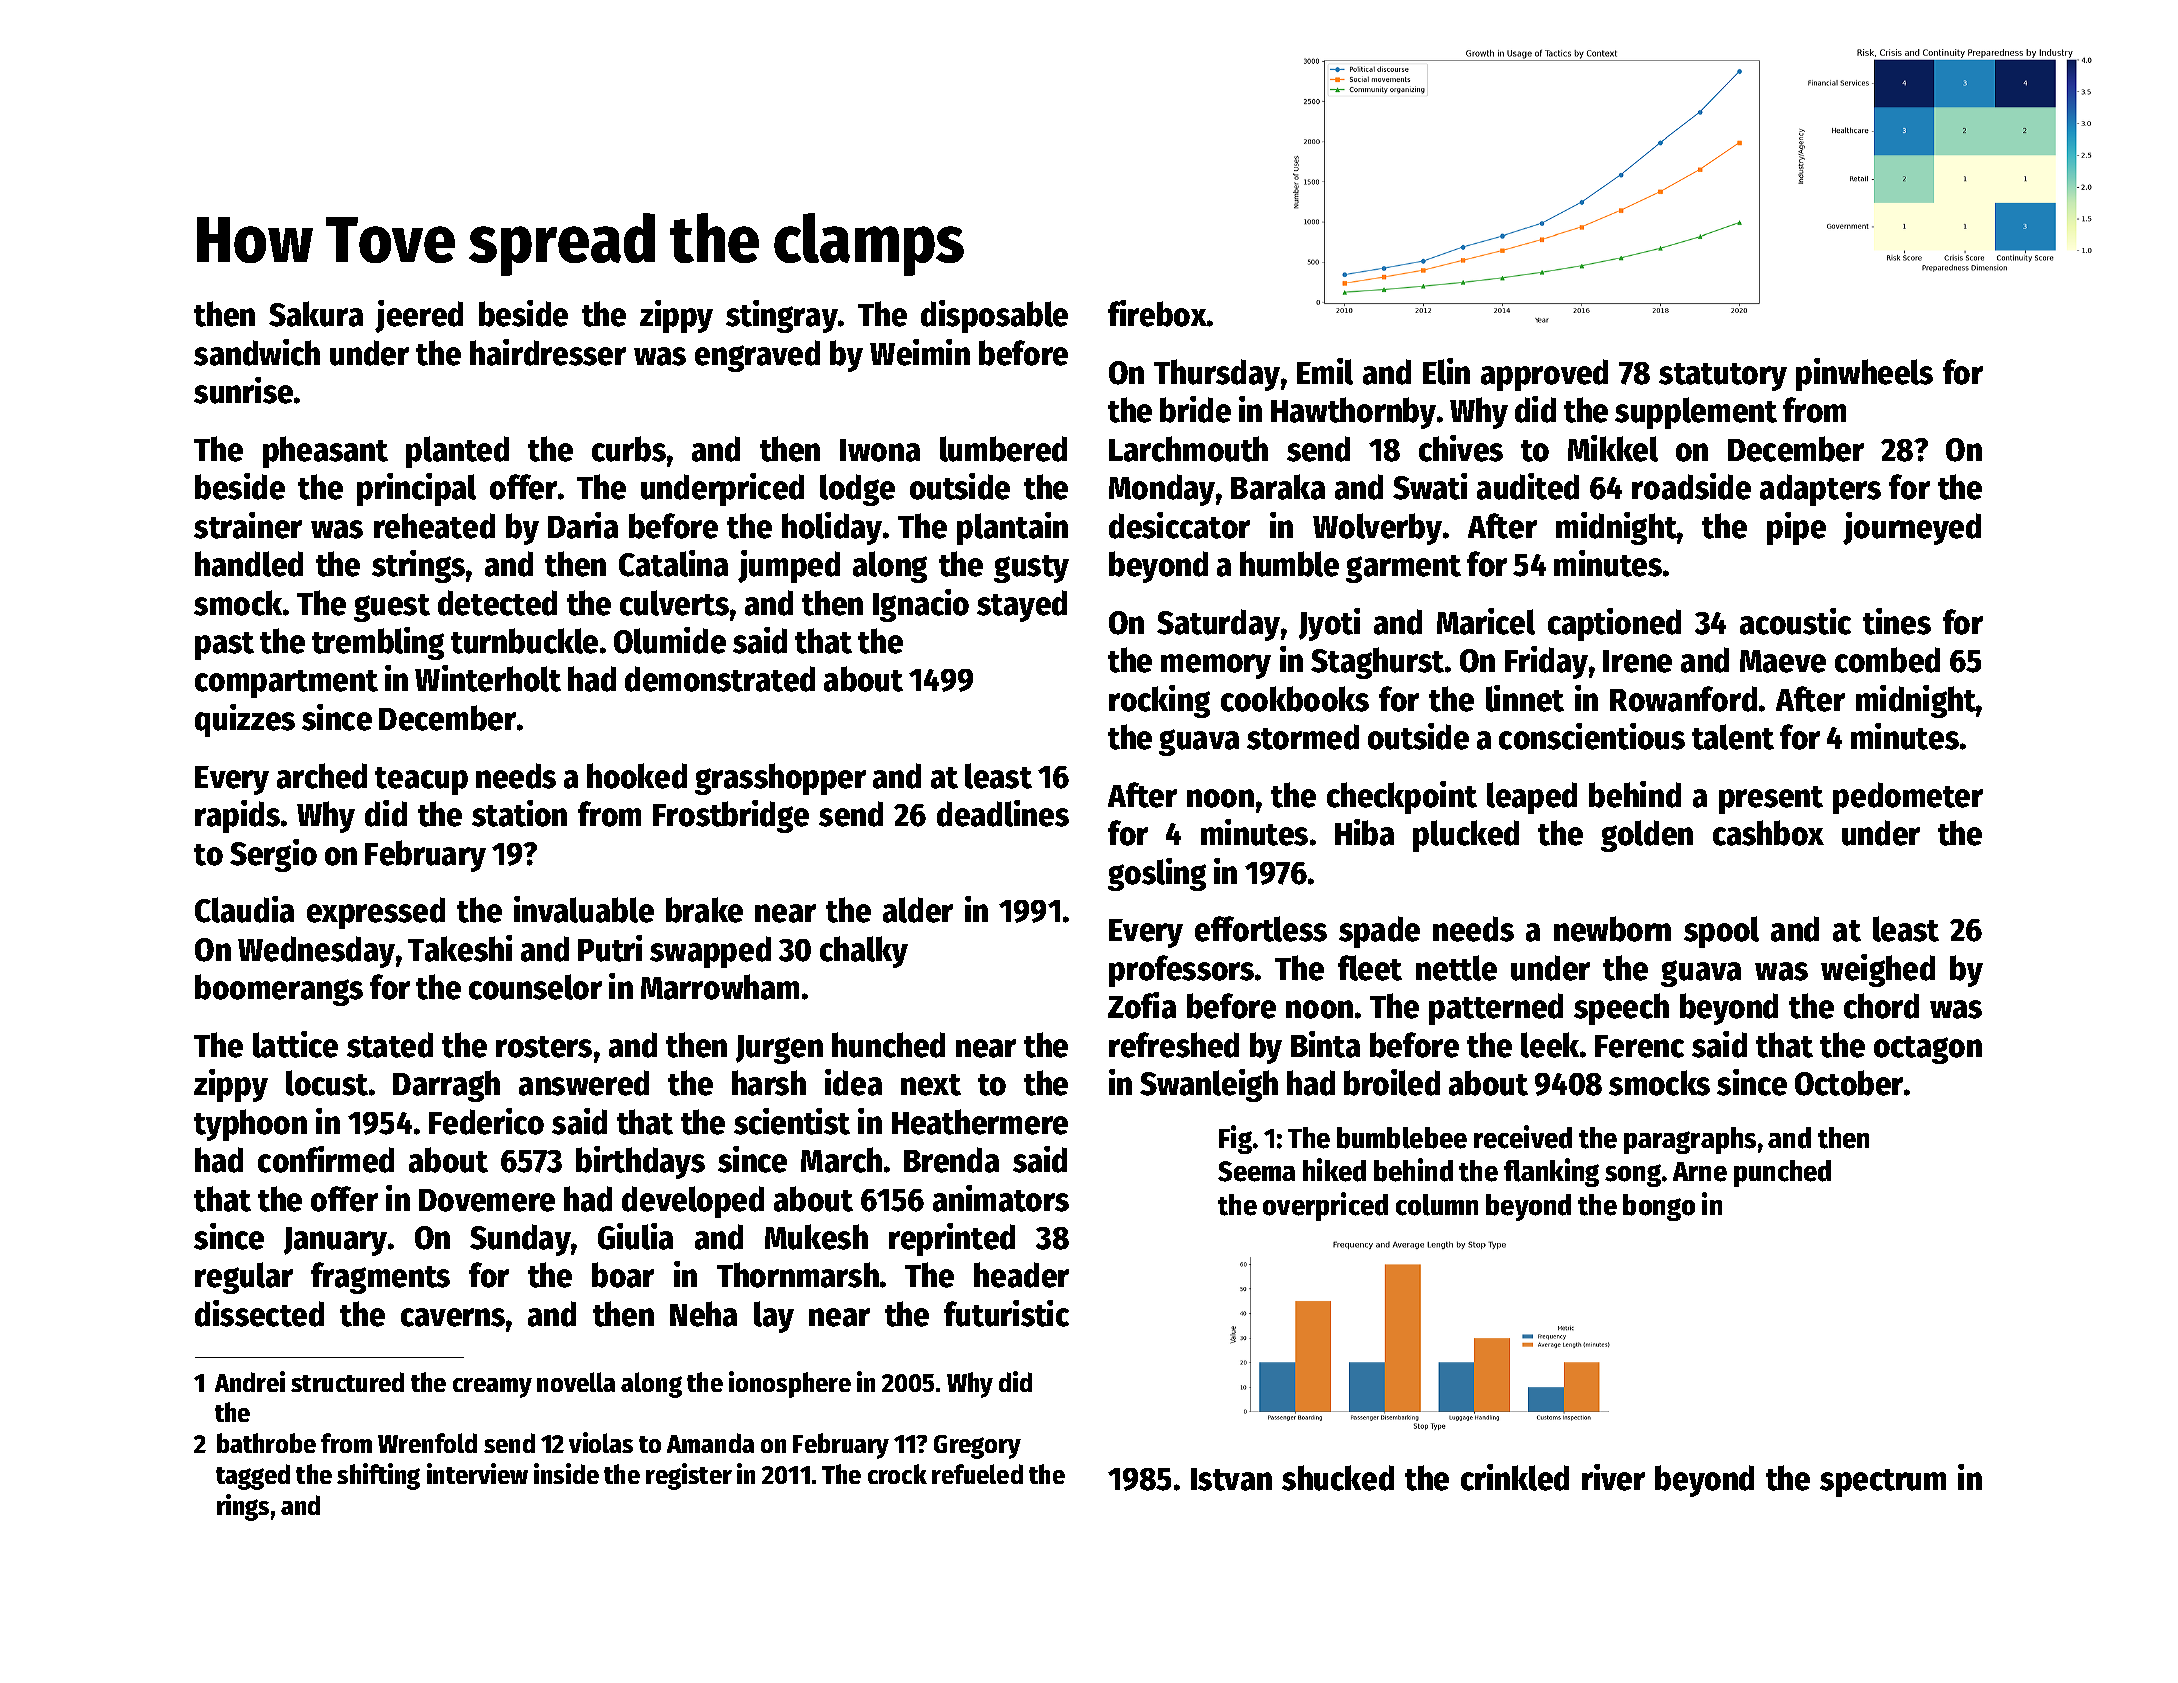 The width and height of the screenshot is (2178, 1683). I want to click on cookbooks, so click(1295, 699).
